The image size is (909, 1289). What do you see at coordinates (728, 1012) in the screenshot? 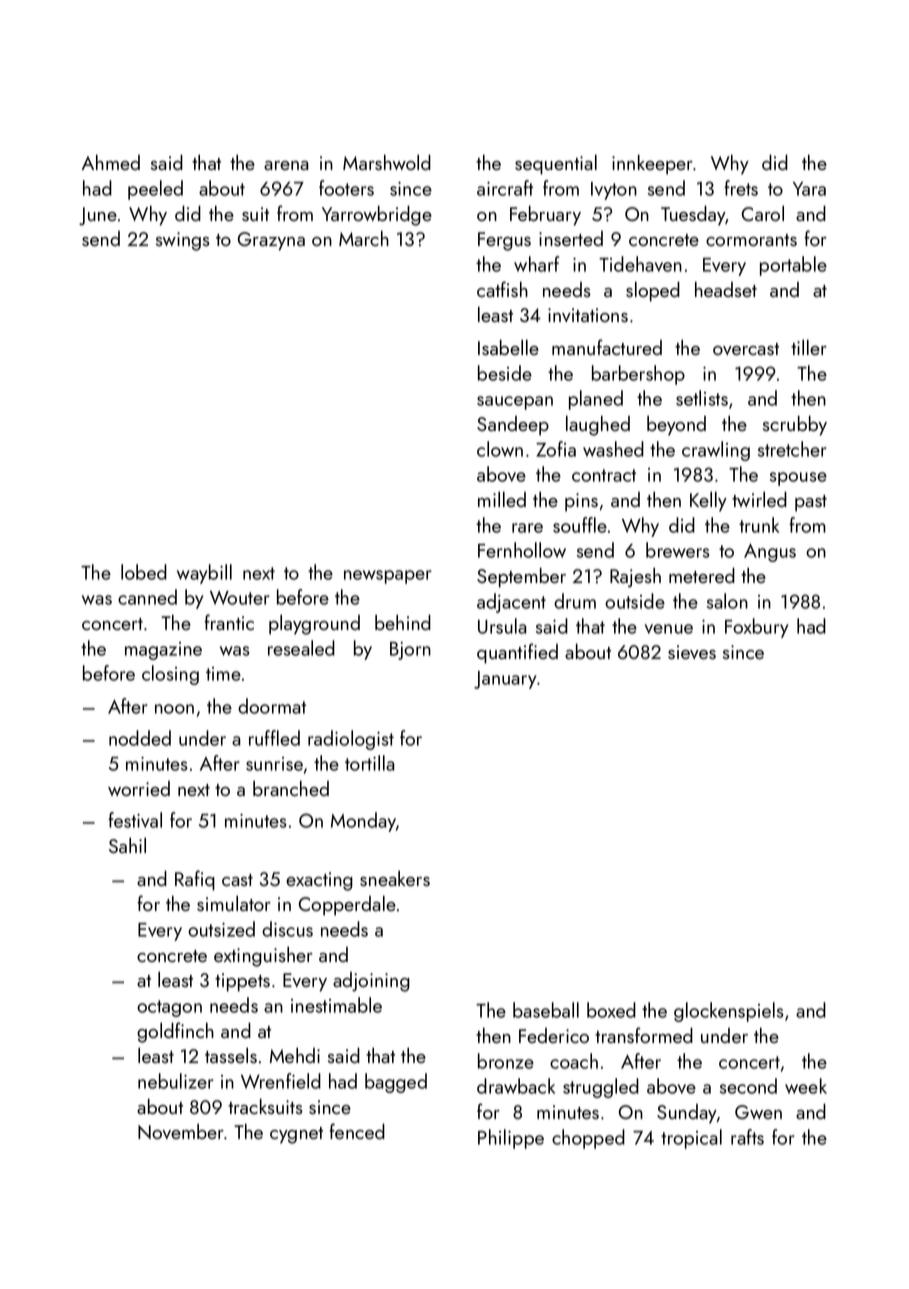
I see `glockenspiels` at bounding box center [728, 1012].
